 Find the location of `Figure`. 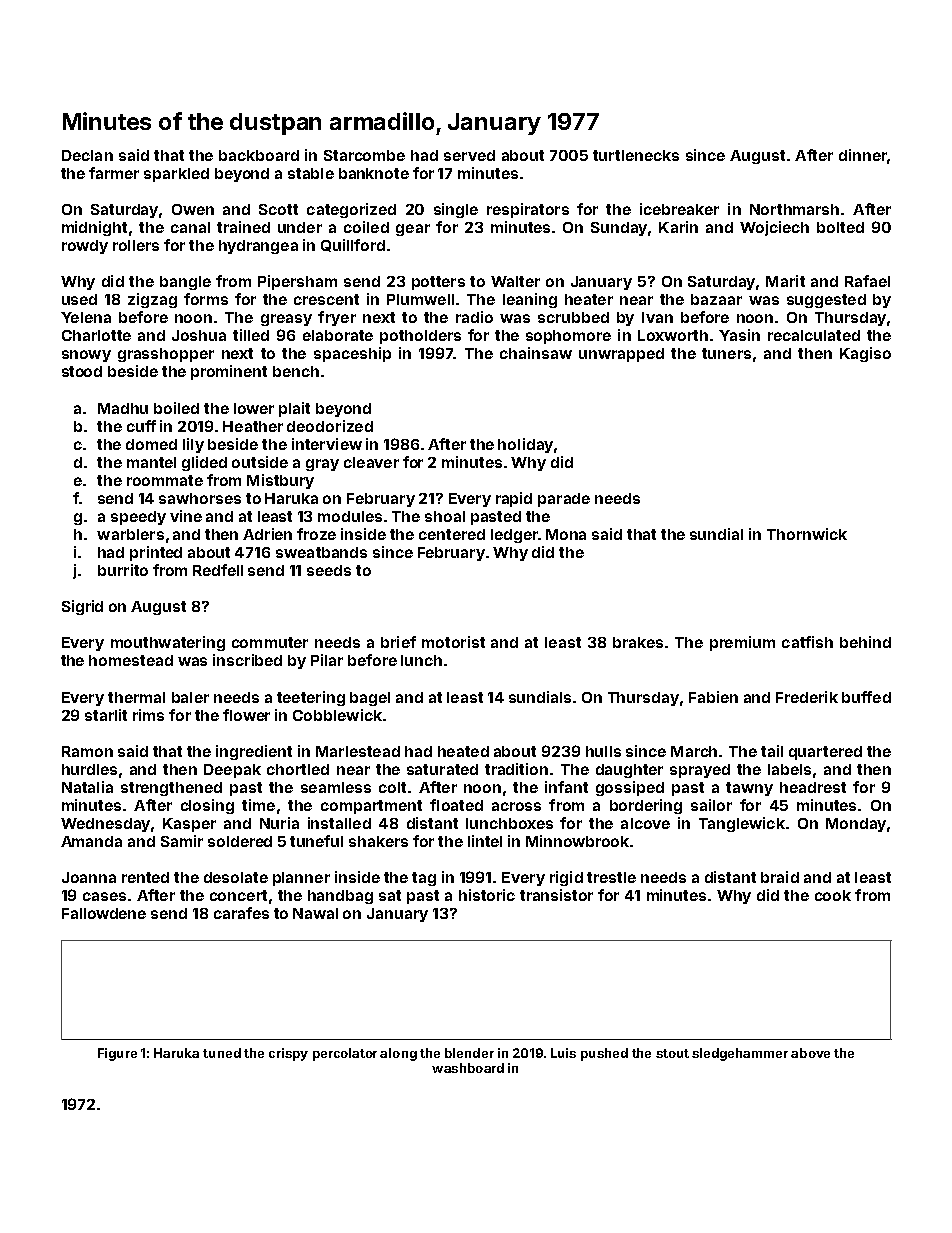

Figure is located at coordinates (117, 1054).
